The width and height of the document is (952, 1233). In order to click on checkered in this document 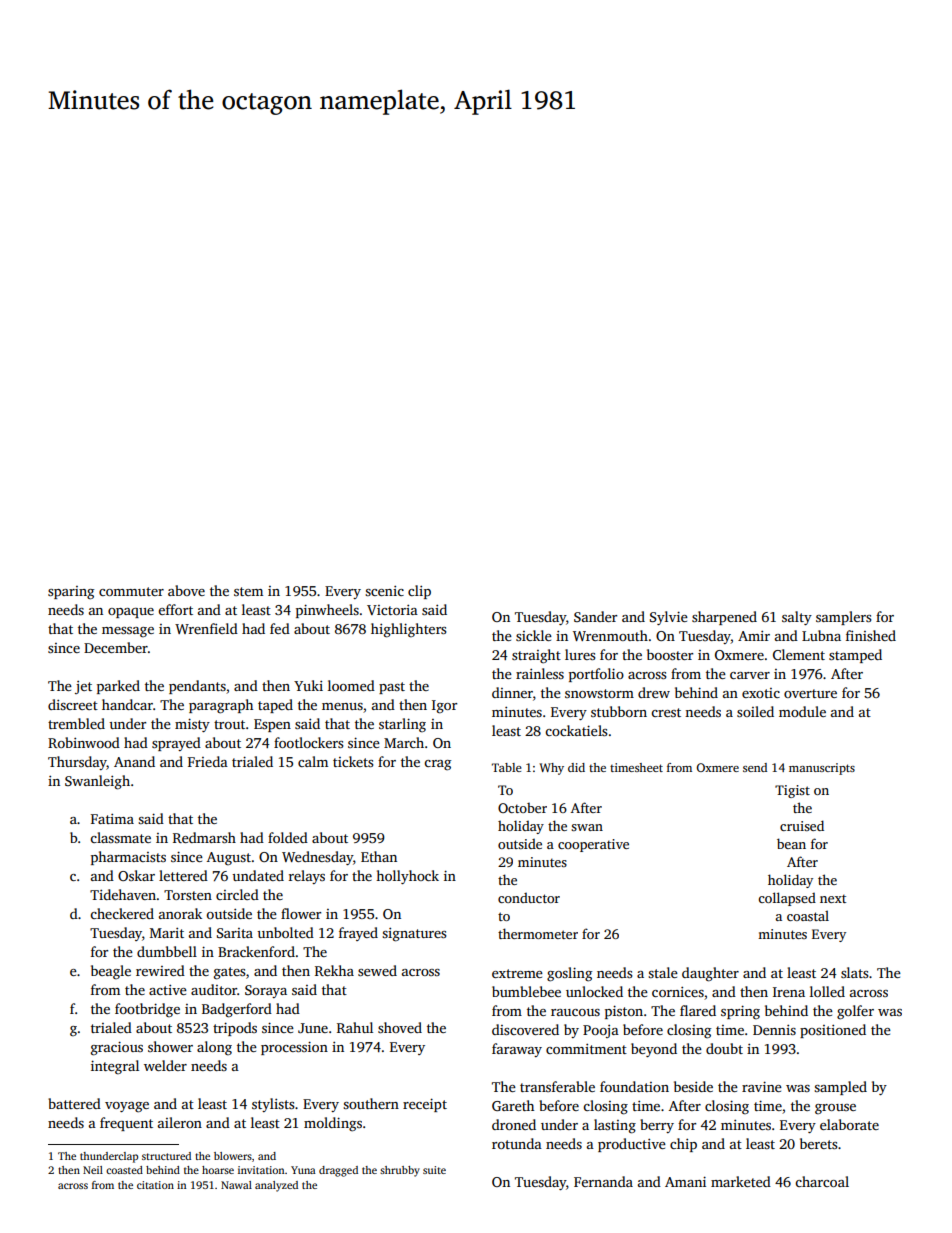, I will do `click(122, 913)`.
